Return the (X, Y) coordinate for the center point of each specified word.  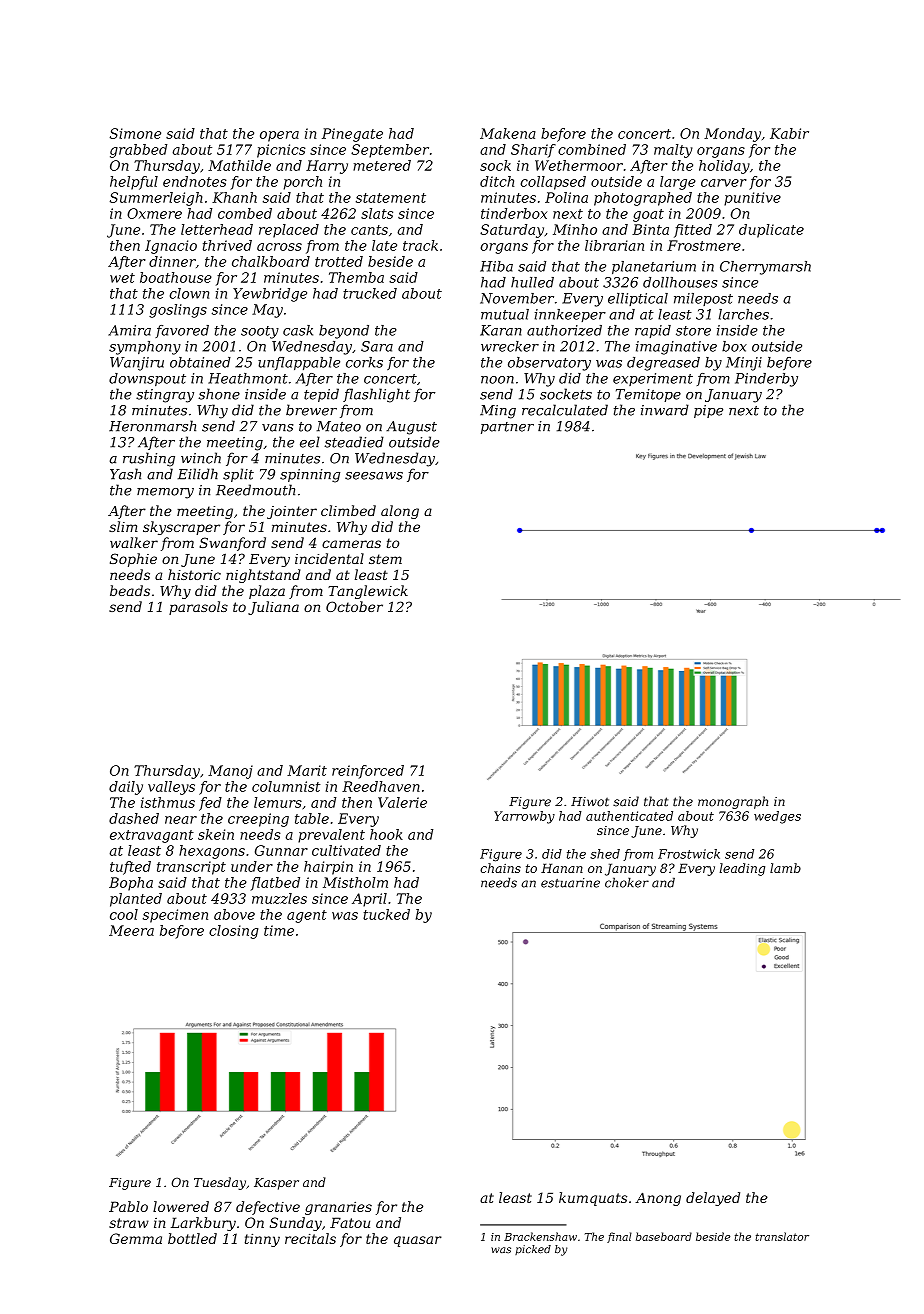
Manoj (230, 772)
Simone (135, 133)
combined (592, 149)
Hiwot (590, 802)
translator (782, 1236)
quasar (418, 1241)
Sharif (533, 151)
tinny (262, 1240)
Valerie (402, 802)
